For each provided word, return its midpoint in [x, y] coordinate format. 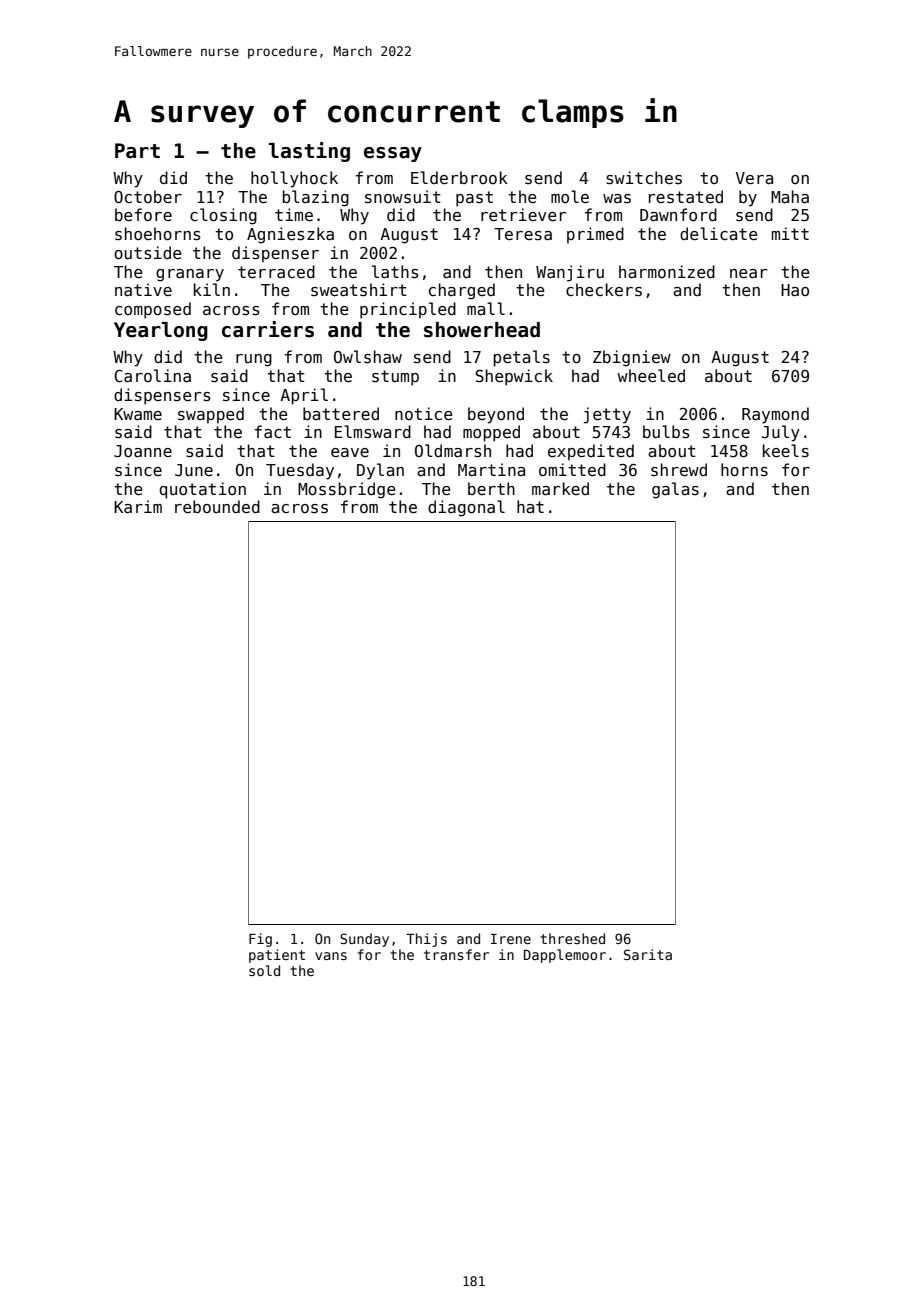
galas [675, 490]
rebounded [217, 506]
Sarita [648, 954]
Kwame [138, 414]
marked [560, 488]
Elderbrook [459, 177]
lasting [309, 152]
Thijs [426, 940]
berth [491, 488]
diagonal [466, 508]
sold [264, 970]
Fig [260, 940]
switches [644, 178]
